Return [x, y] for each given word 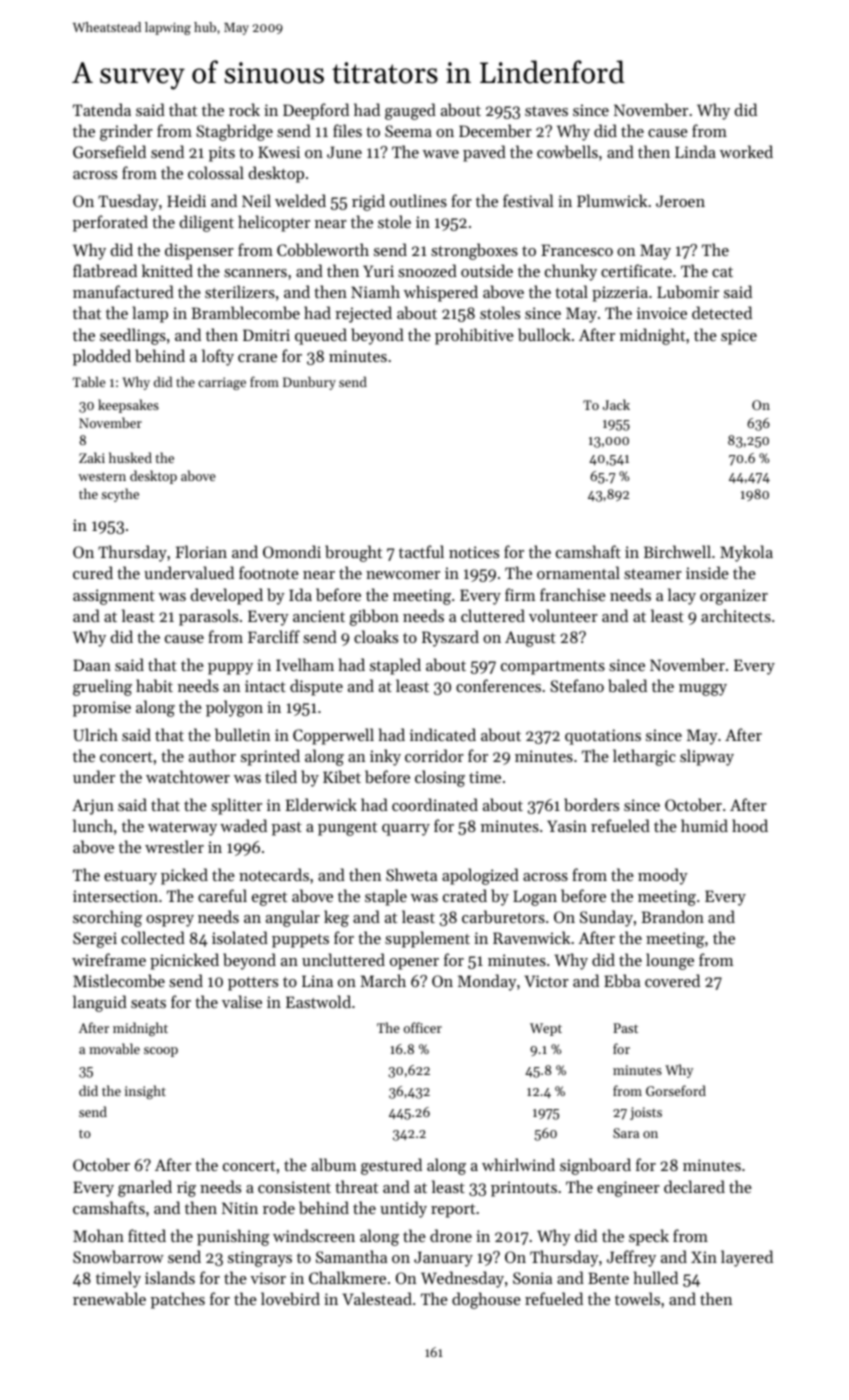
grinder [126, 132]
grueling [102, 687]
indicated [443, 734]
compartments [553, 668]
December [495, 130]
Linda [695, 151]
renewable [109, 1298]
